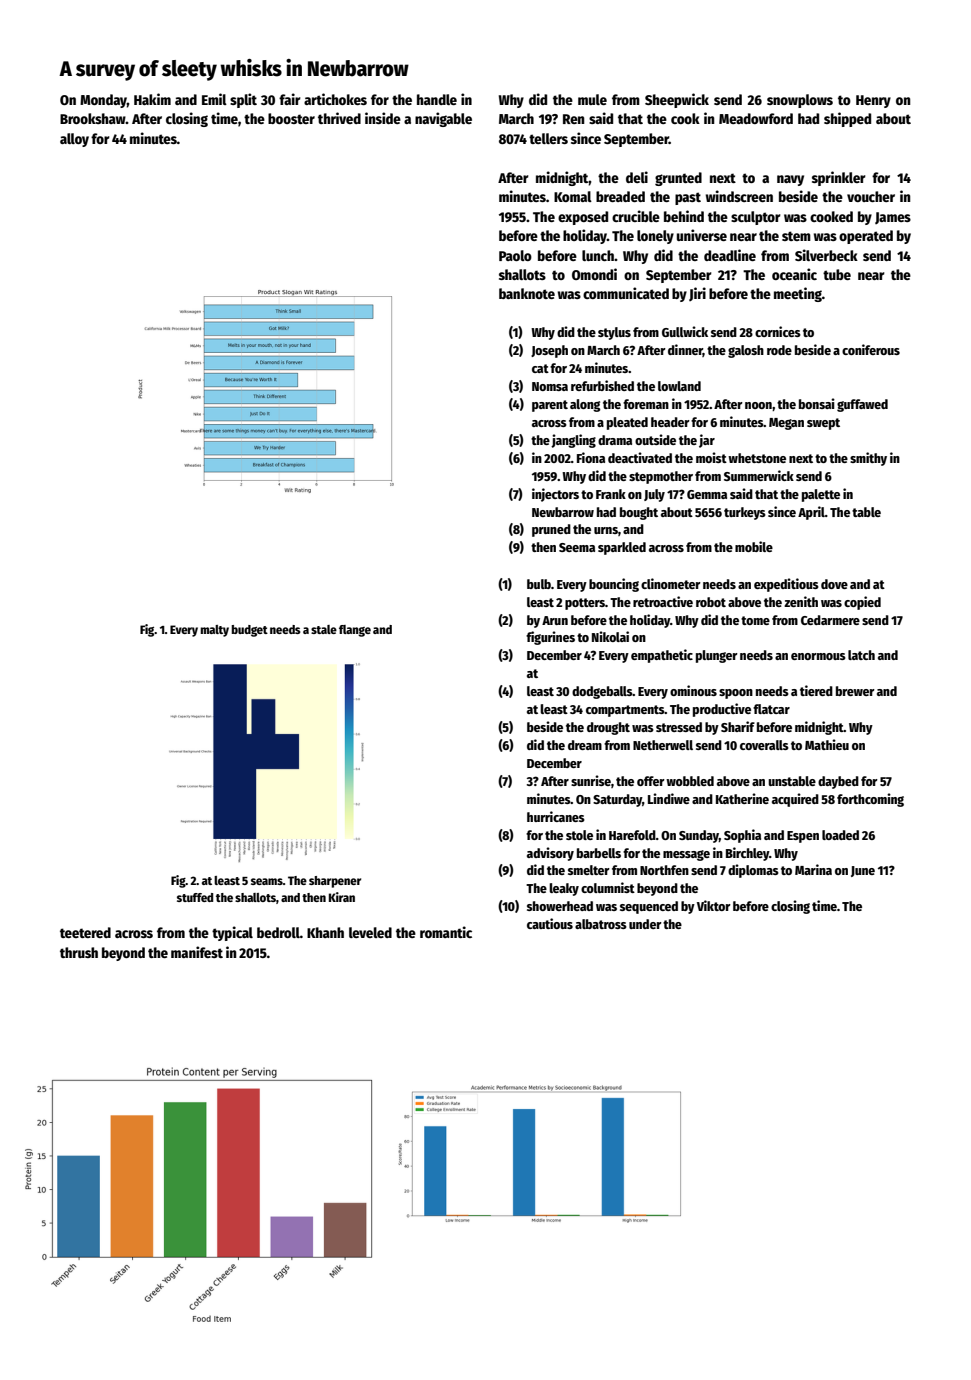  Describe the element at coordinates (355, 631) in the screenshot. I see `flange` at that location.
